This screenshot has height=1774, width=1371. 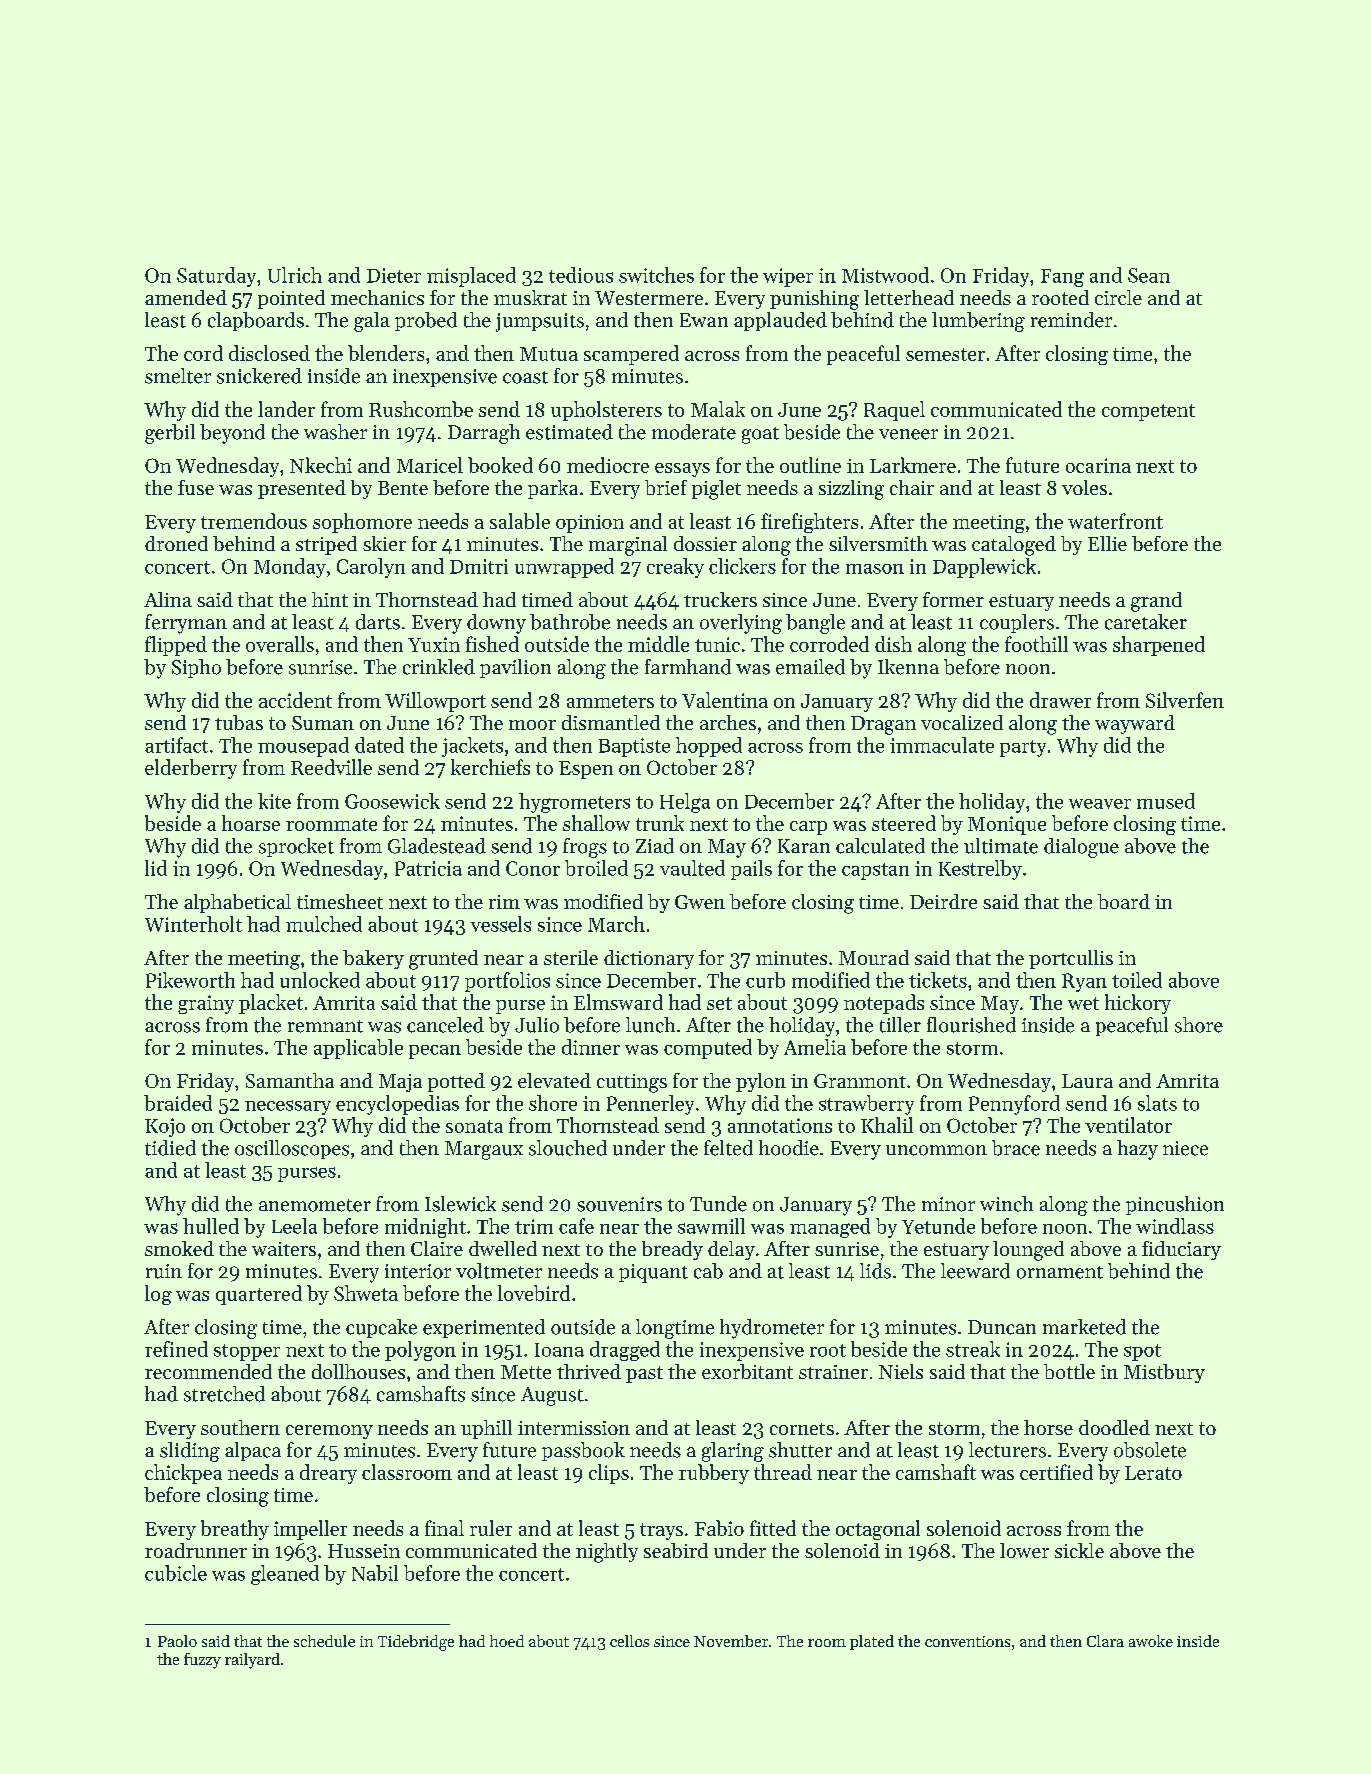 What do you see at coordinates (625, 1351) in the screenshot?
I see `dragged` at bounding box center [625, 1351].
